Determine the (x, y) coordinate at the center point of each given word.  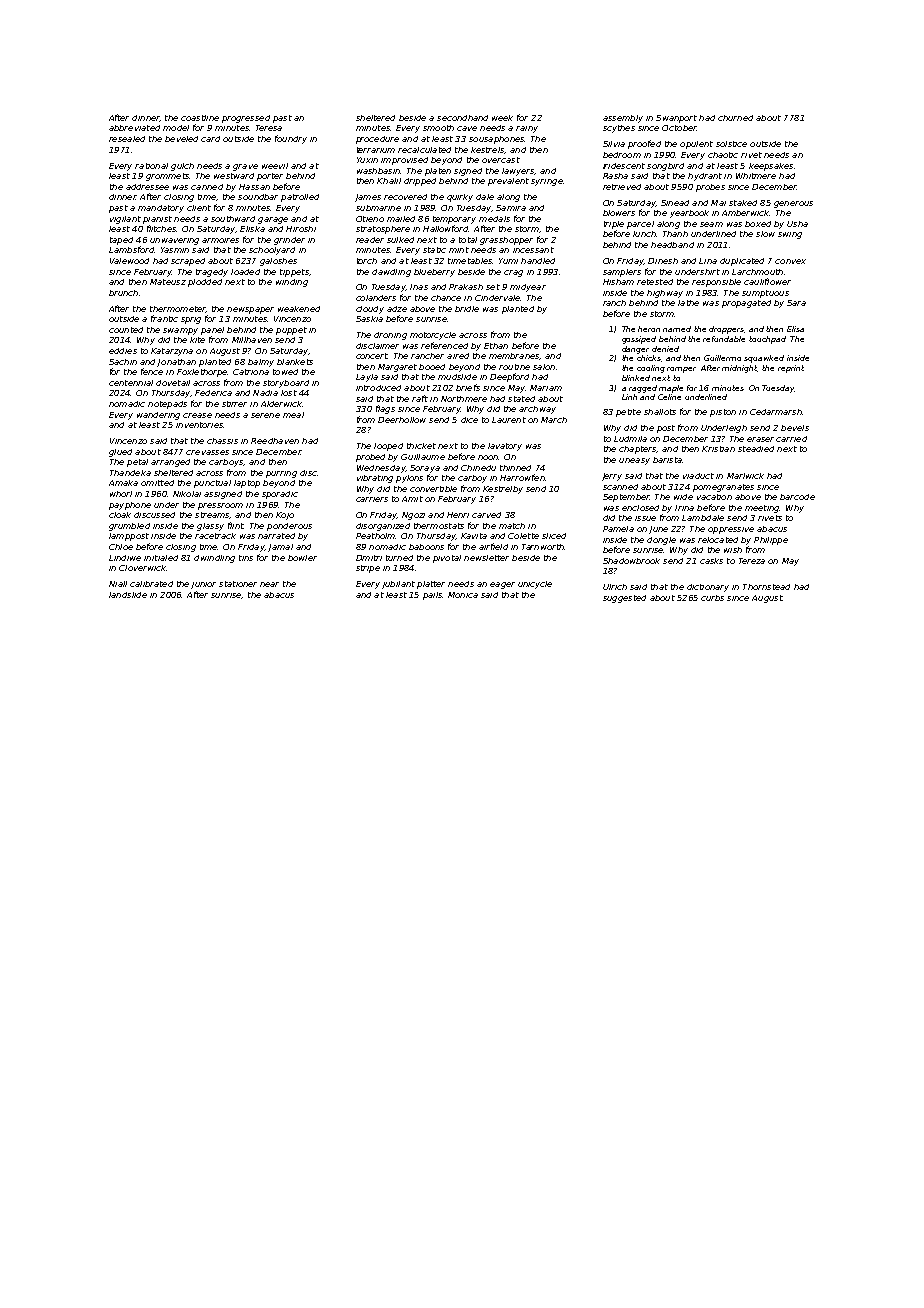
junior (203, 585)
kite (197, 340)
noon (488, 457)
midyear (528, 288)
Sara (796, 303)
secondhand (462, 118)
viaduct (698, 476)
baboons (426, 547)
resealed (127, 139)
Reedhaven (275, 441)
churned (735, 118)
